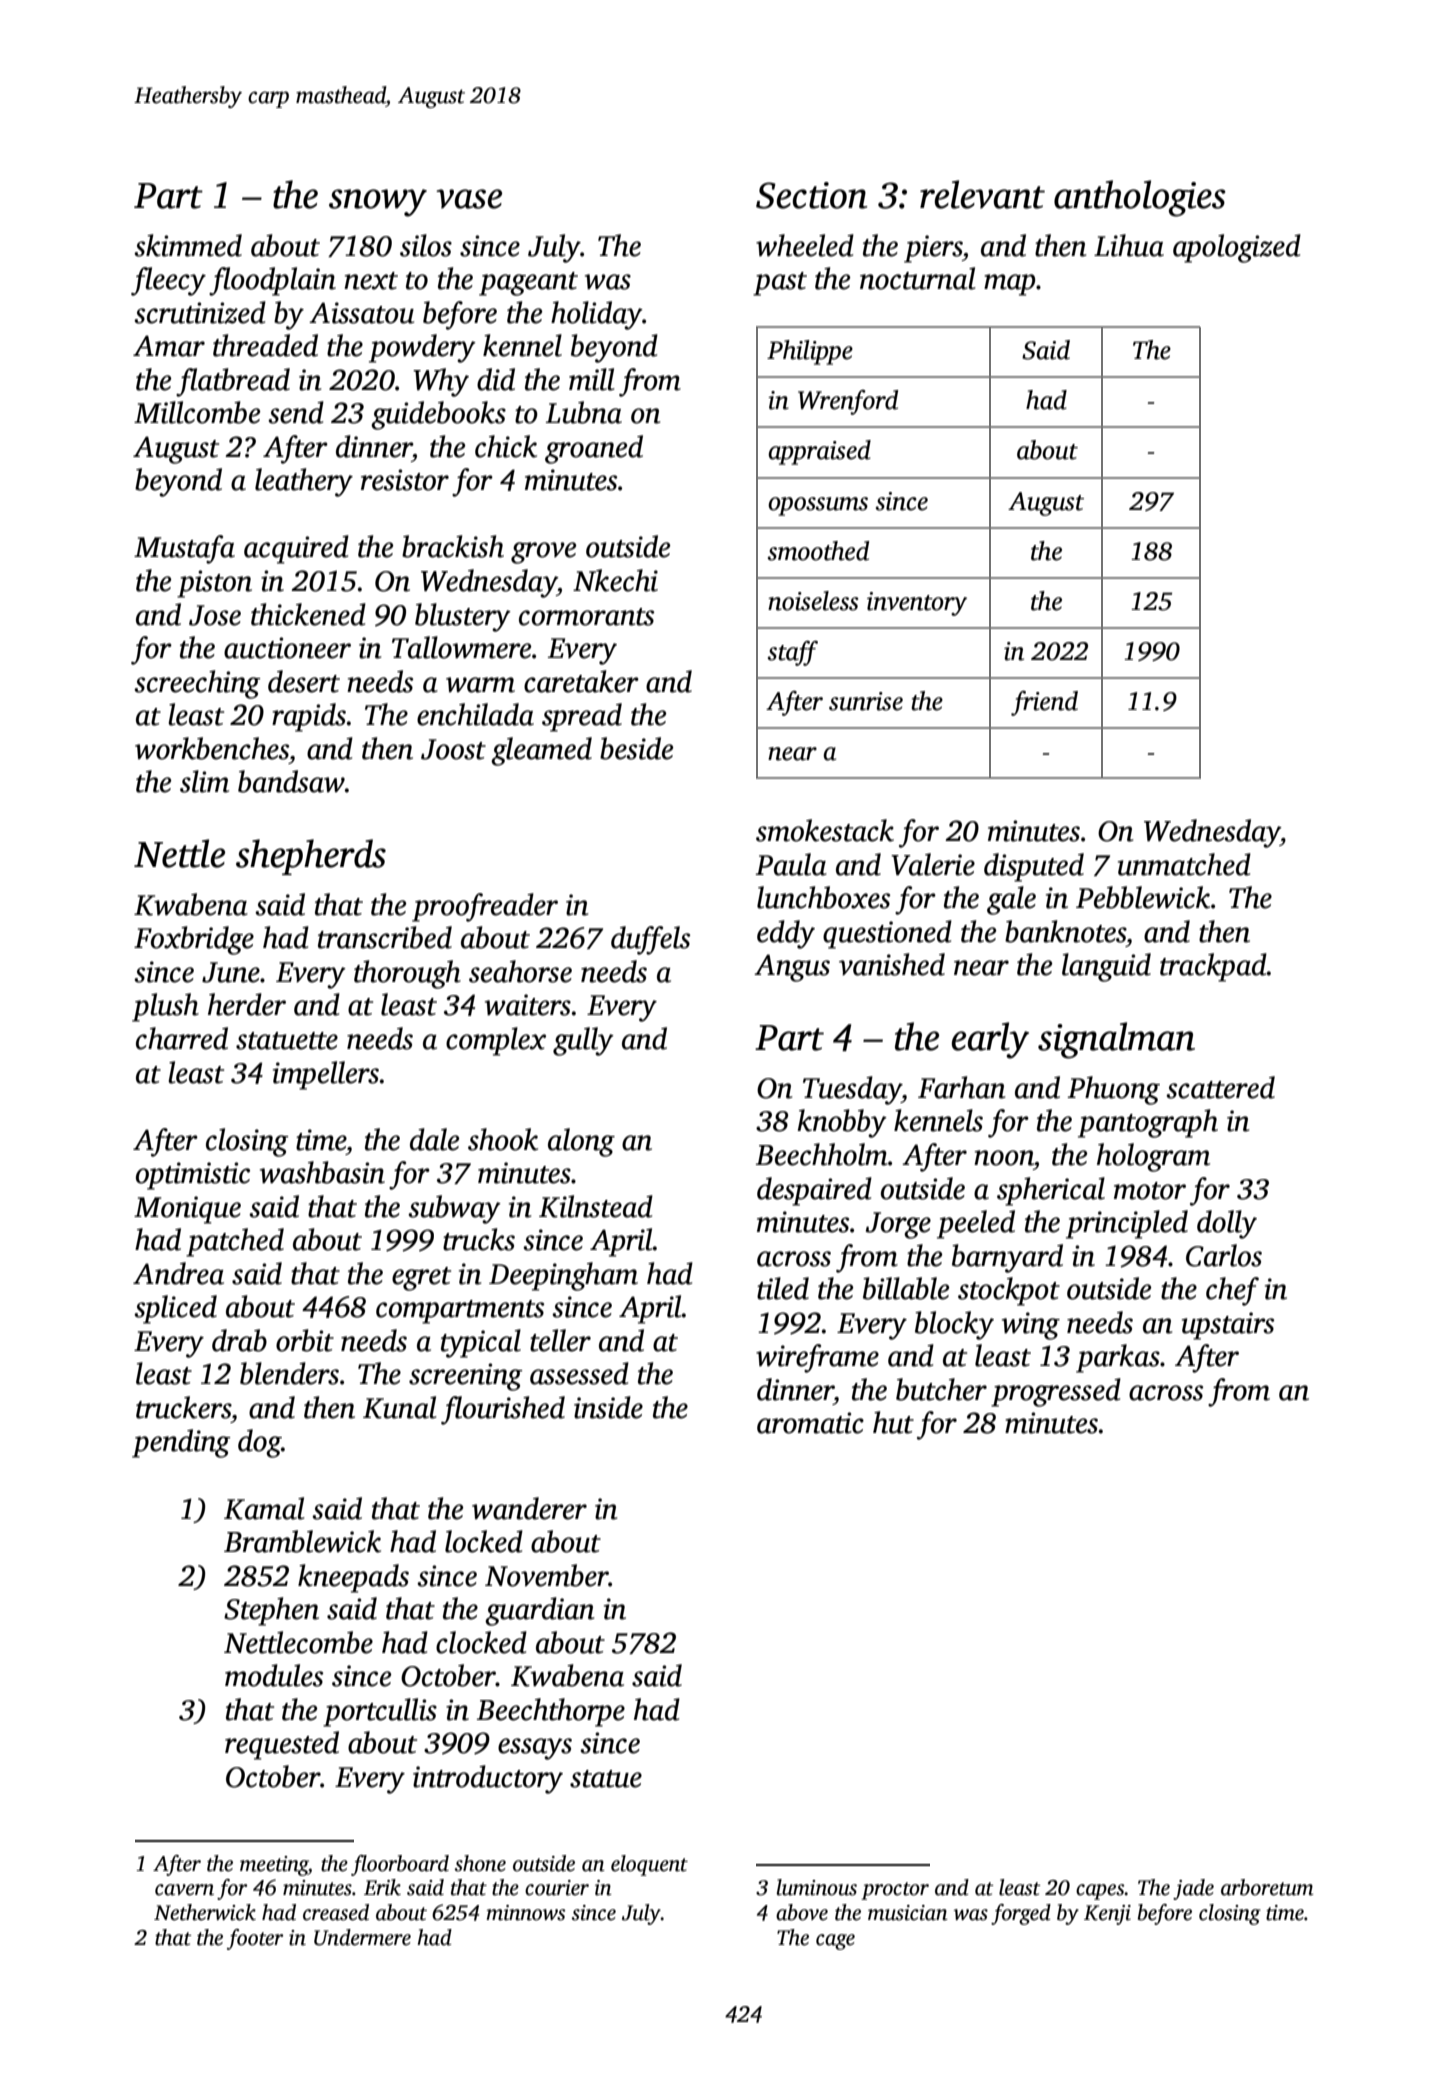 This page has width=1450, height=2100. I want to click on dolly, so click(1227, 1224).
